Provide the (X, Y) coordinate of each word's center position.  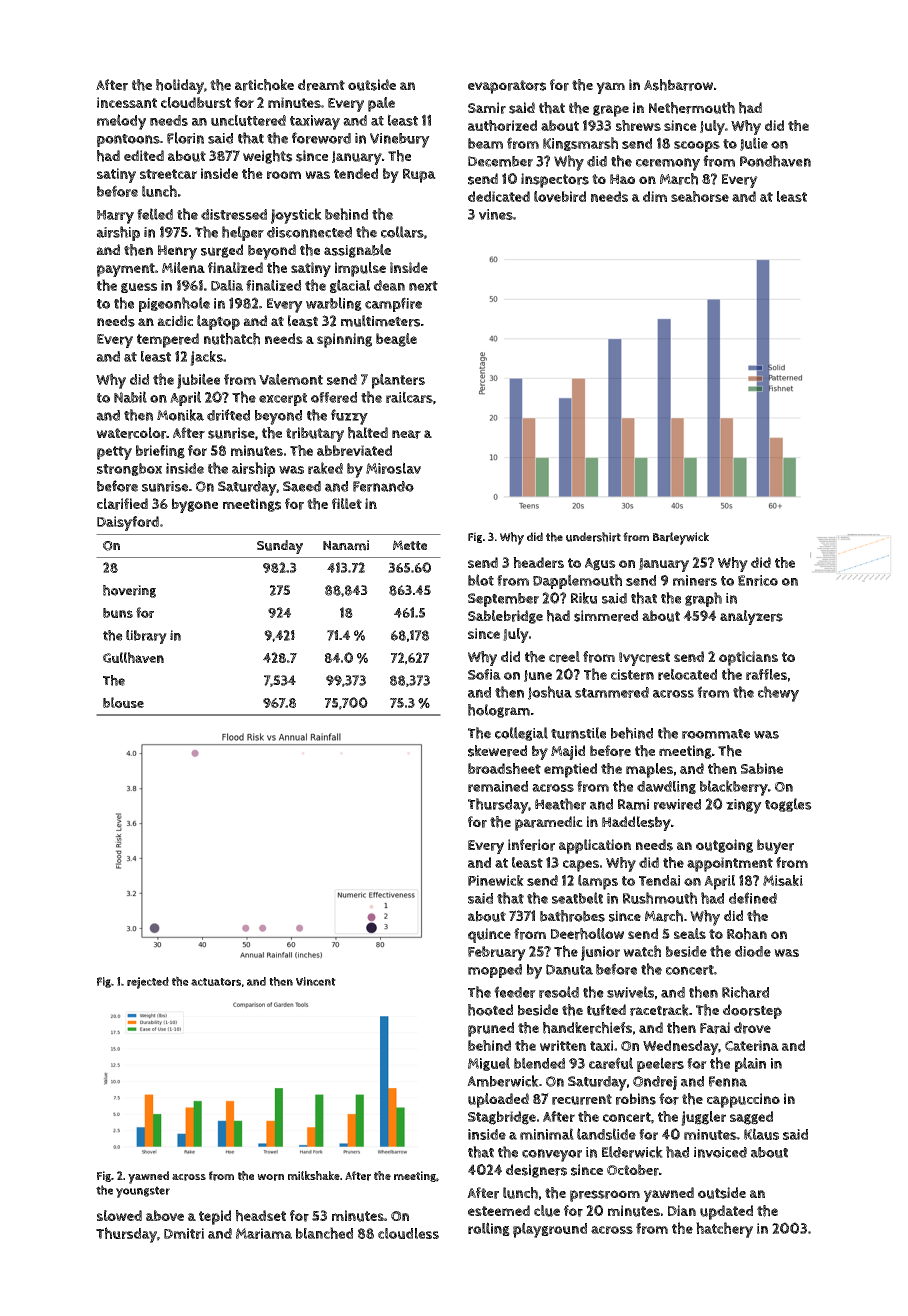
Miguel (489, 1064)
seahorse (700, 196)
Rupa (419, 175)
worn (270, 1177)
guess (139, 288)
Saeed (302, 486)
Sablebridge (505, 617)
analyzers (751, 617)
